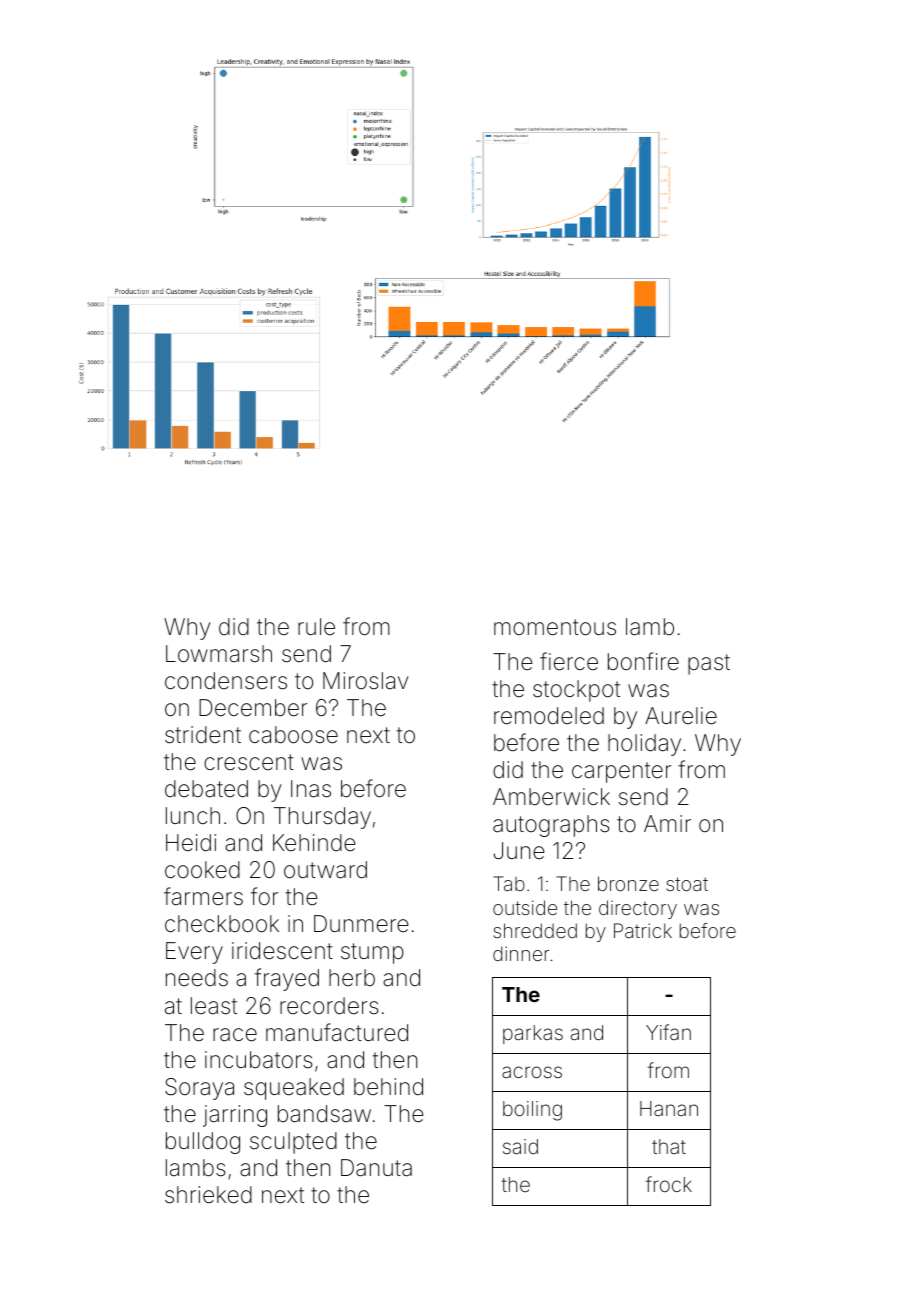 The width and height of the screenshot is (924, 1311). Describe the element at coordinates (352, 978) in the screenshot. I see `herb` at that location.
